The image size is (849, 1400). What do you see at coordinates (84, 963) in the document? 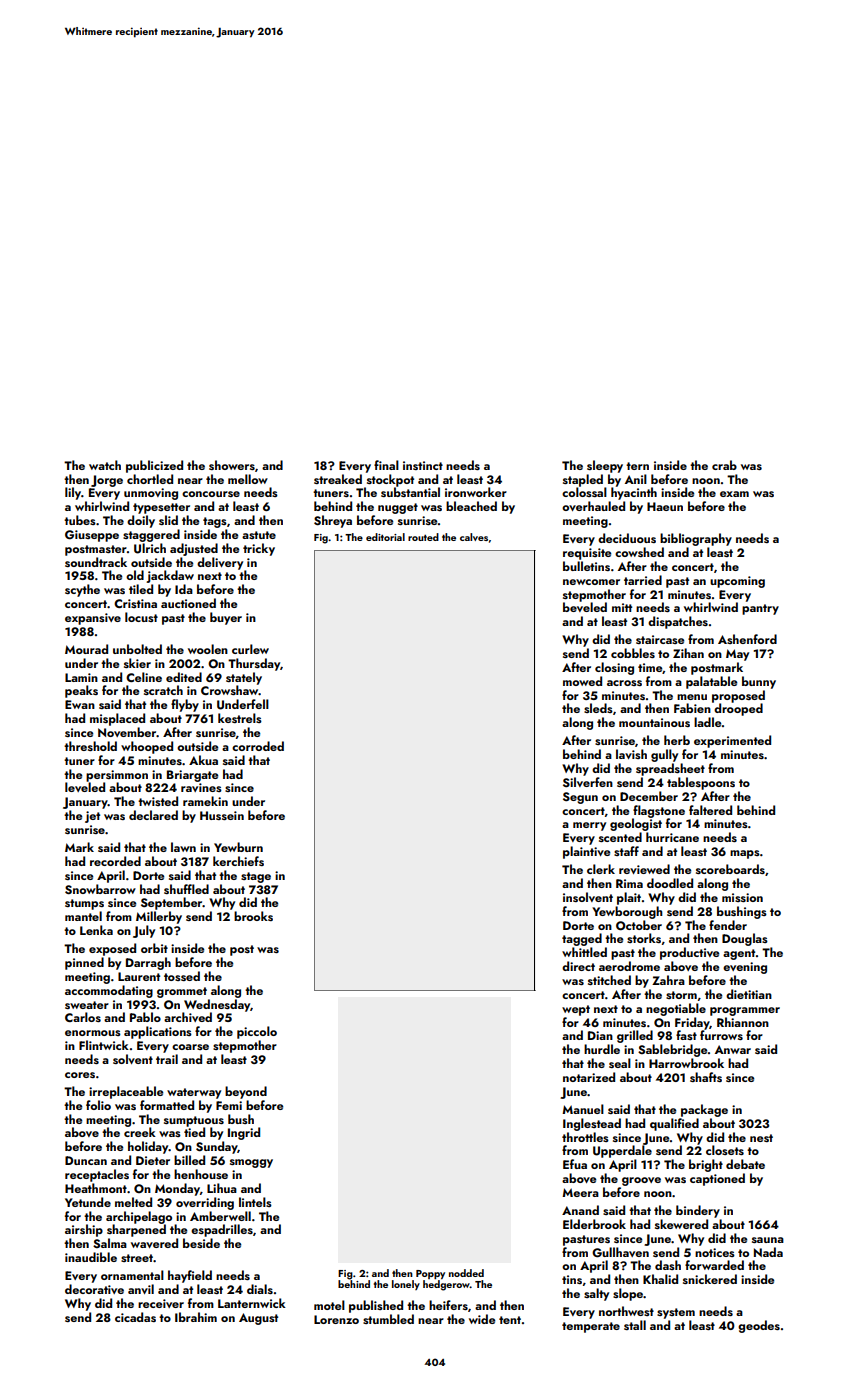
I see `pinned` at bounding box center [84, 963].
